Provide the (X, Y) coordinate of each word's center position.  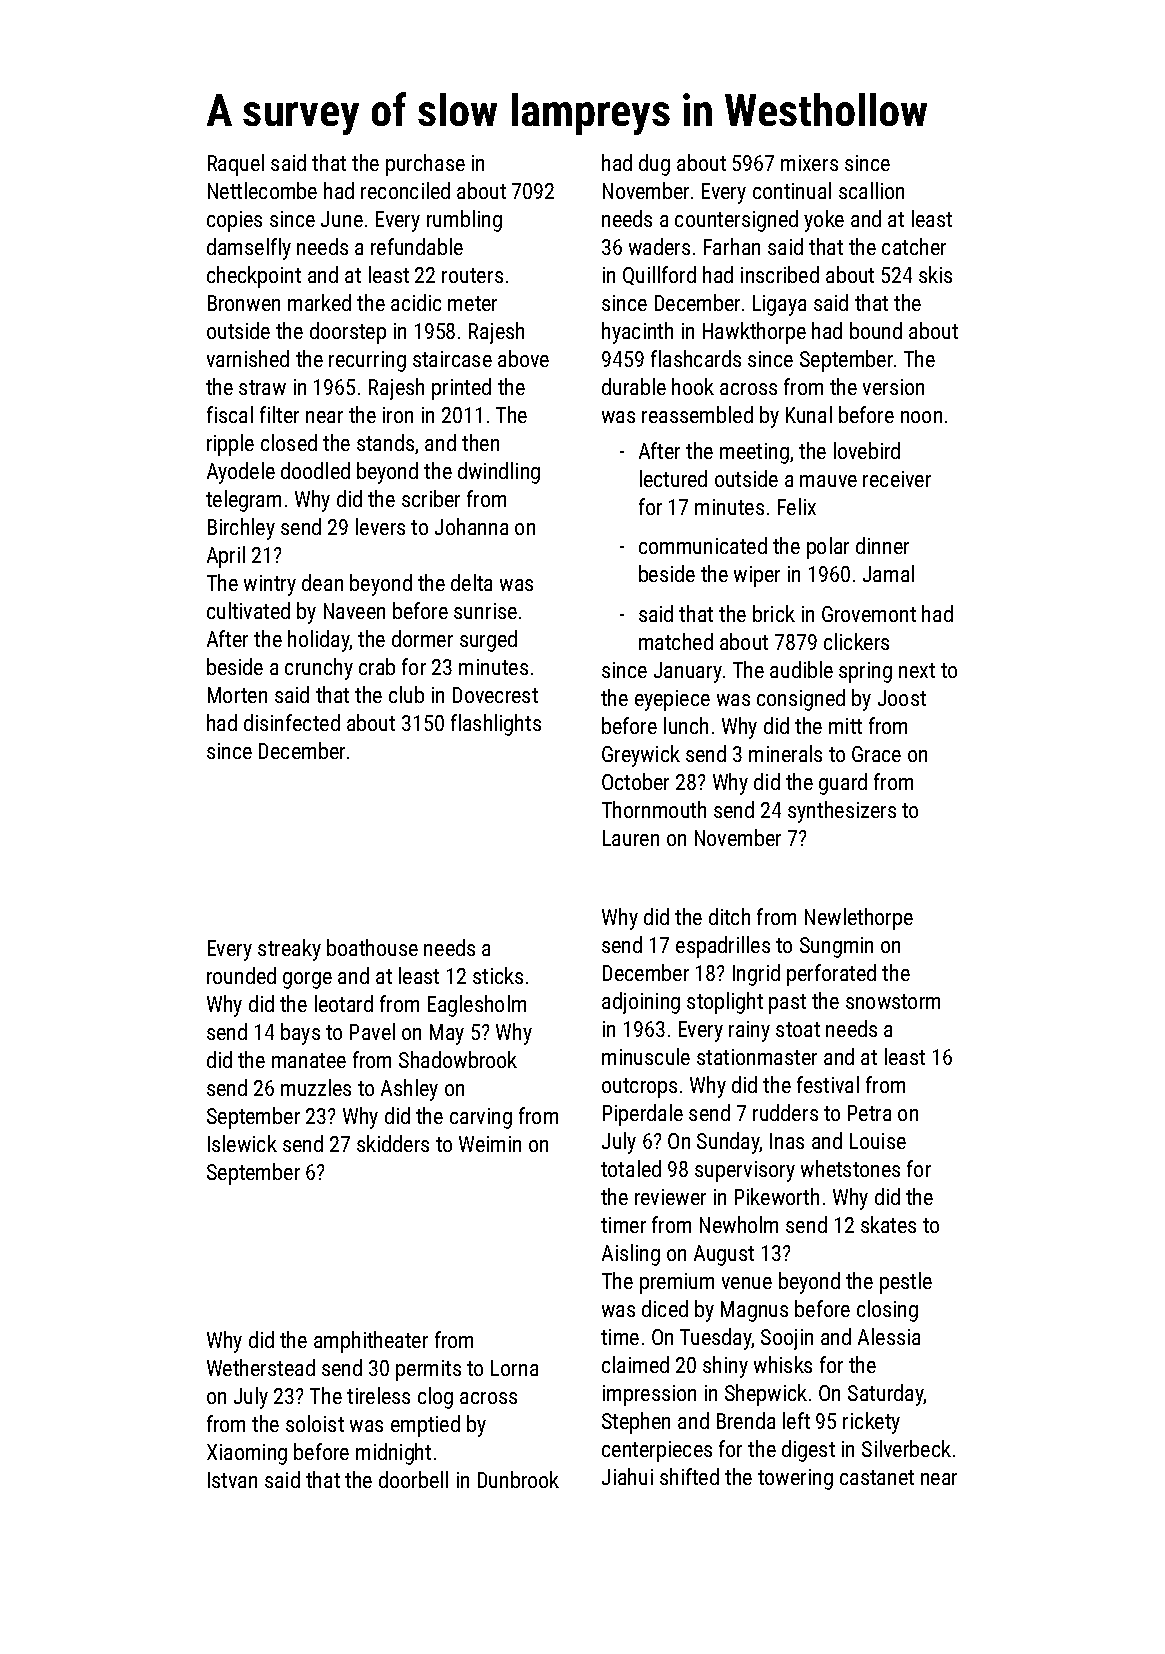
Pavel (372, 1031)
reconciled (405, 190)
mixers (809, 163)
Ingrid (756, 975)
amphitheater (371, 1342)
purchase (425, 165)
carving (481, 1118)
